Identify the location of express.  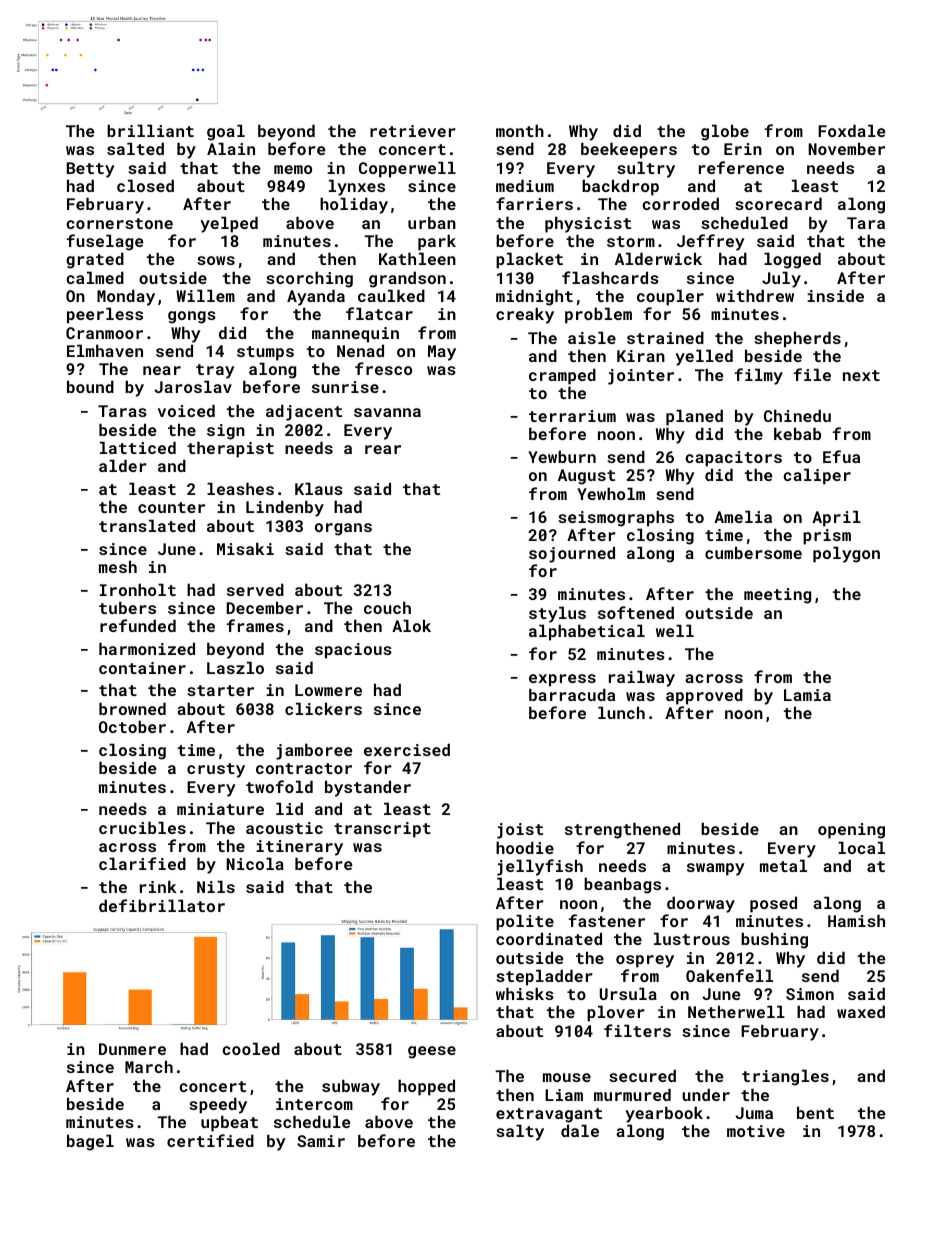
(562, 680).
